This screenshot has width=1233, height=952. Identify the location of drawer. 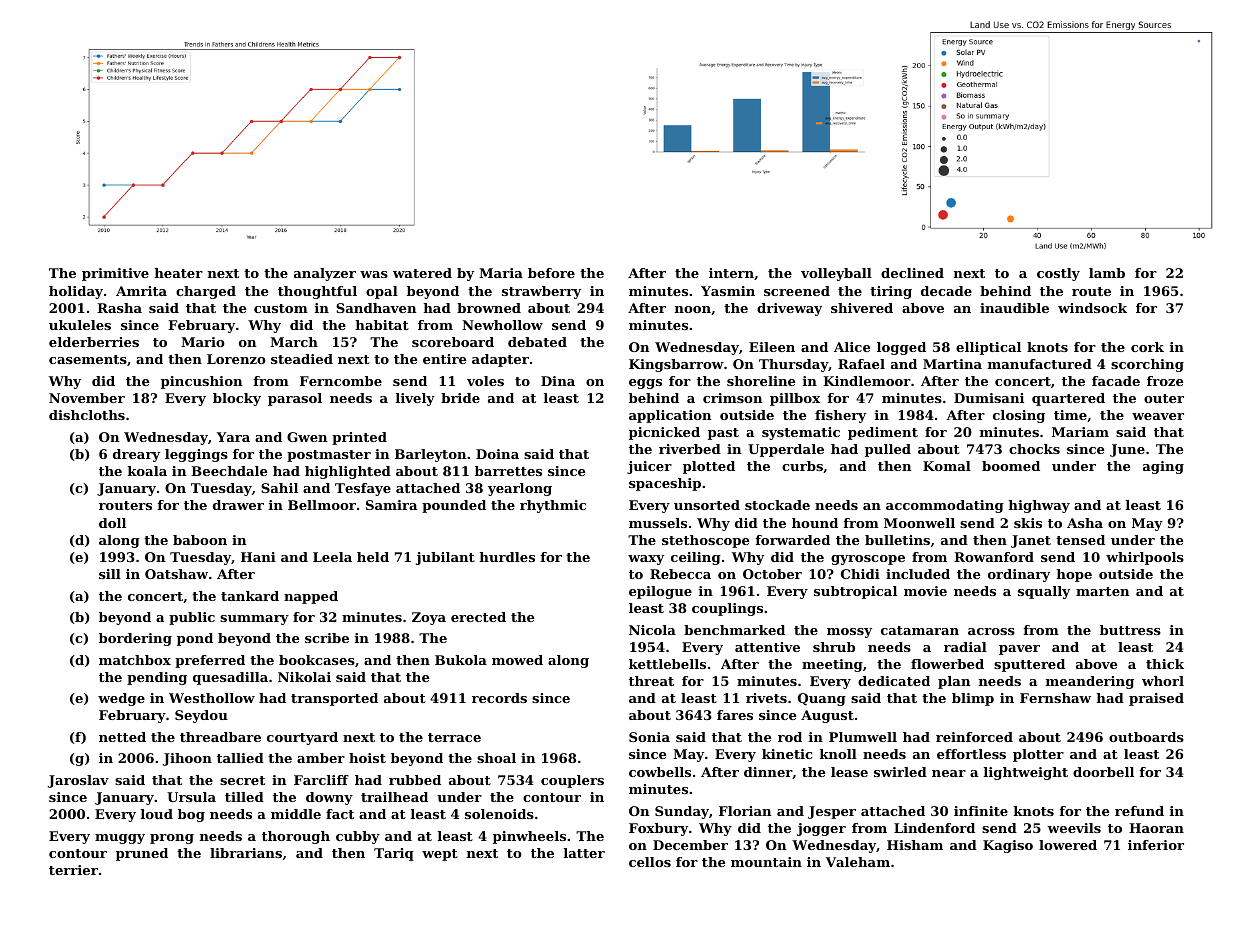
(238, 505).
